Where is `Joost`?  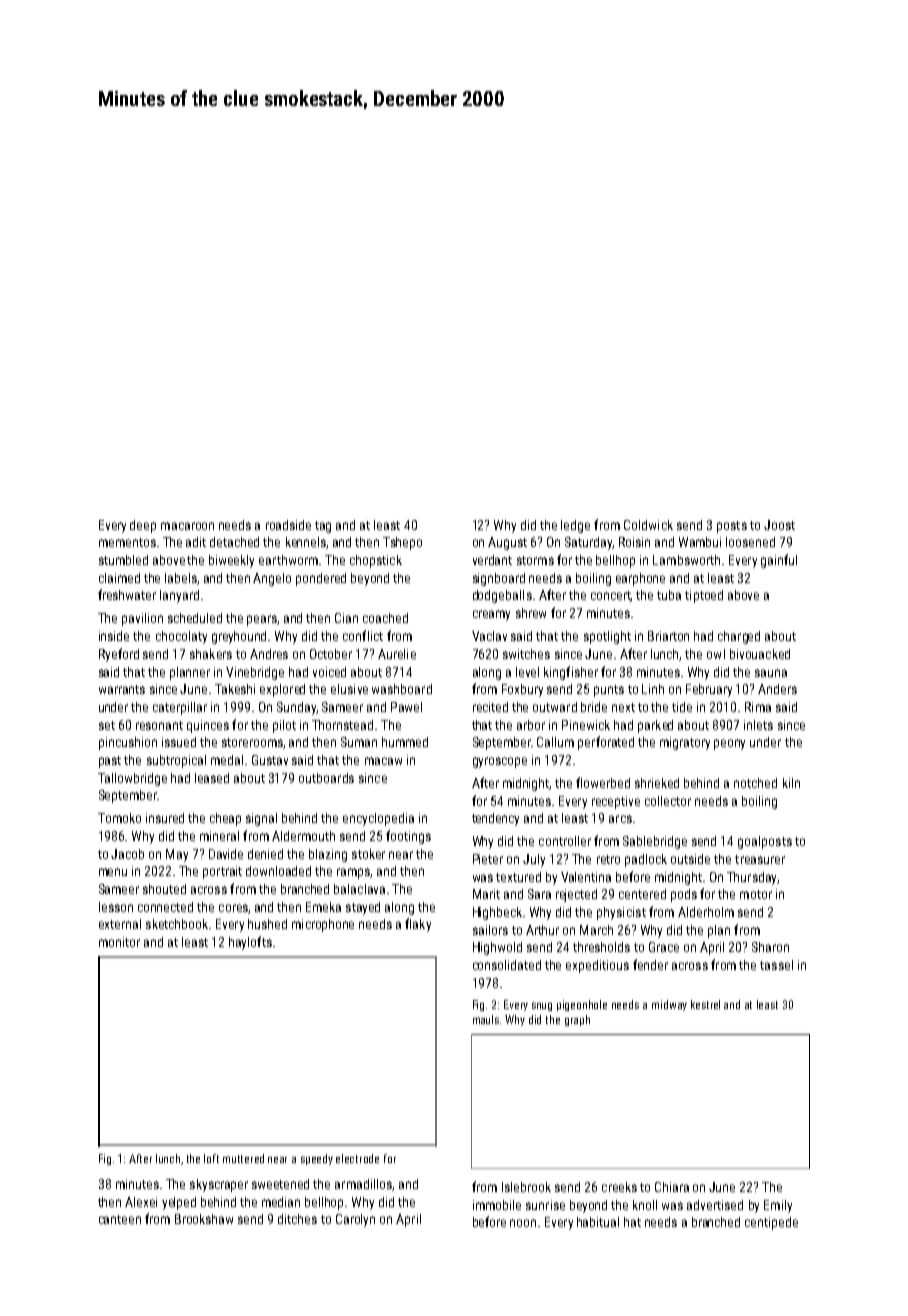 Joost is located at coordinates (779, 525).
